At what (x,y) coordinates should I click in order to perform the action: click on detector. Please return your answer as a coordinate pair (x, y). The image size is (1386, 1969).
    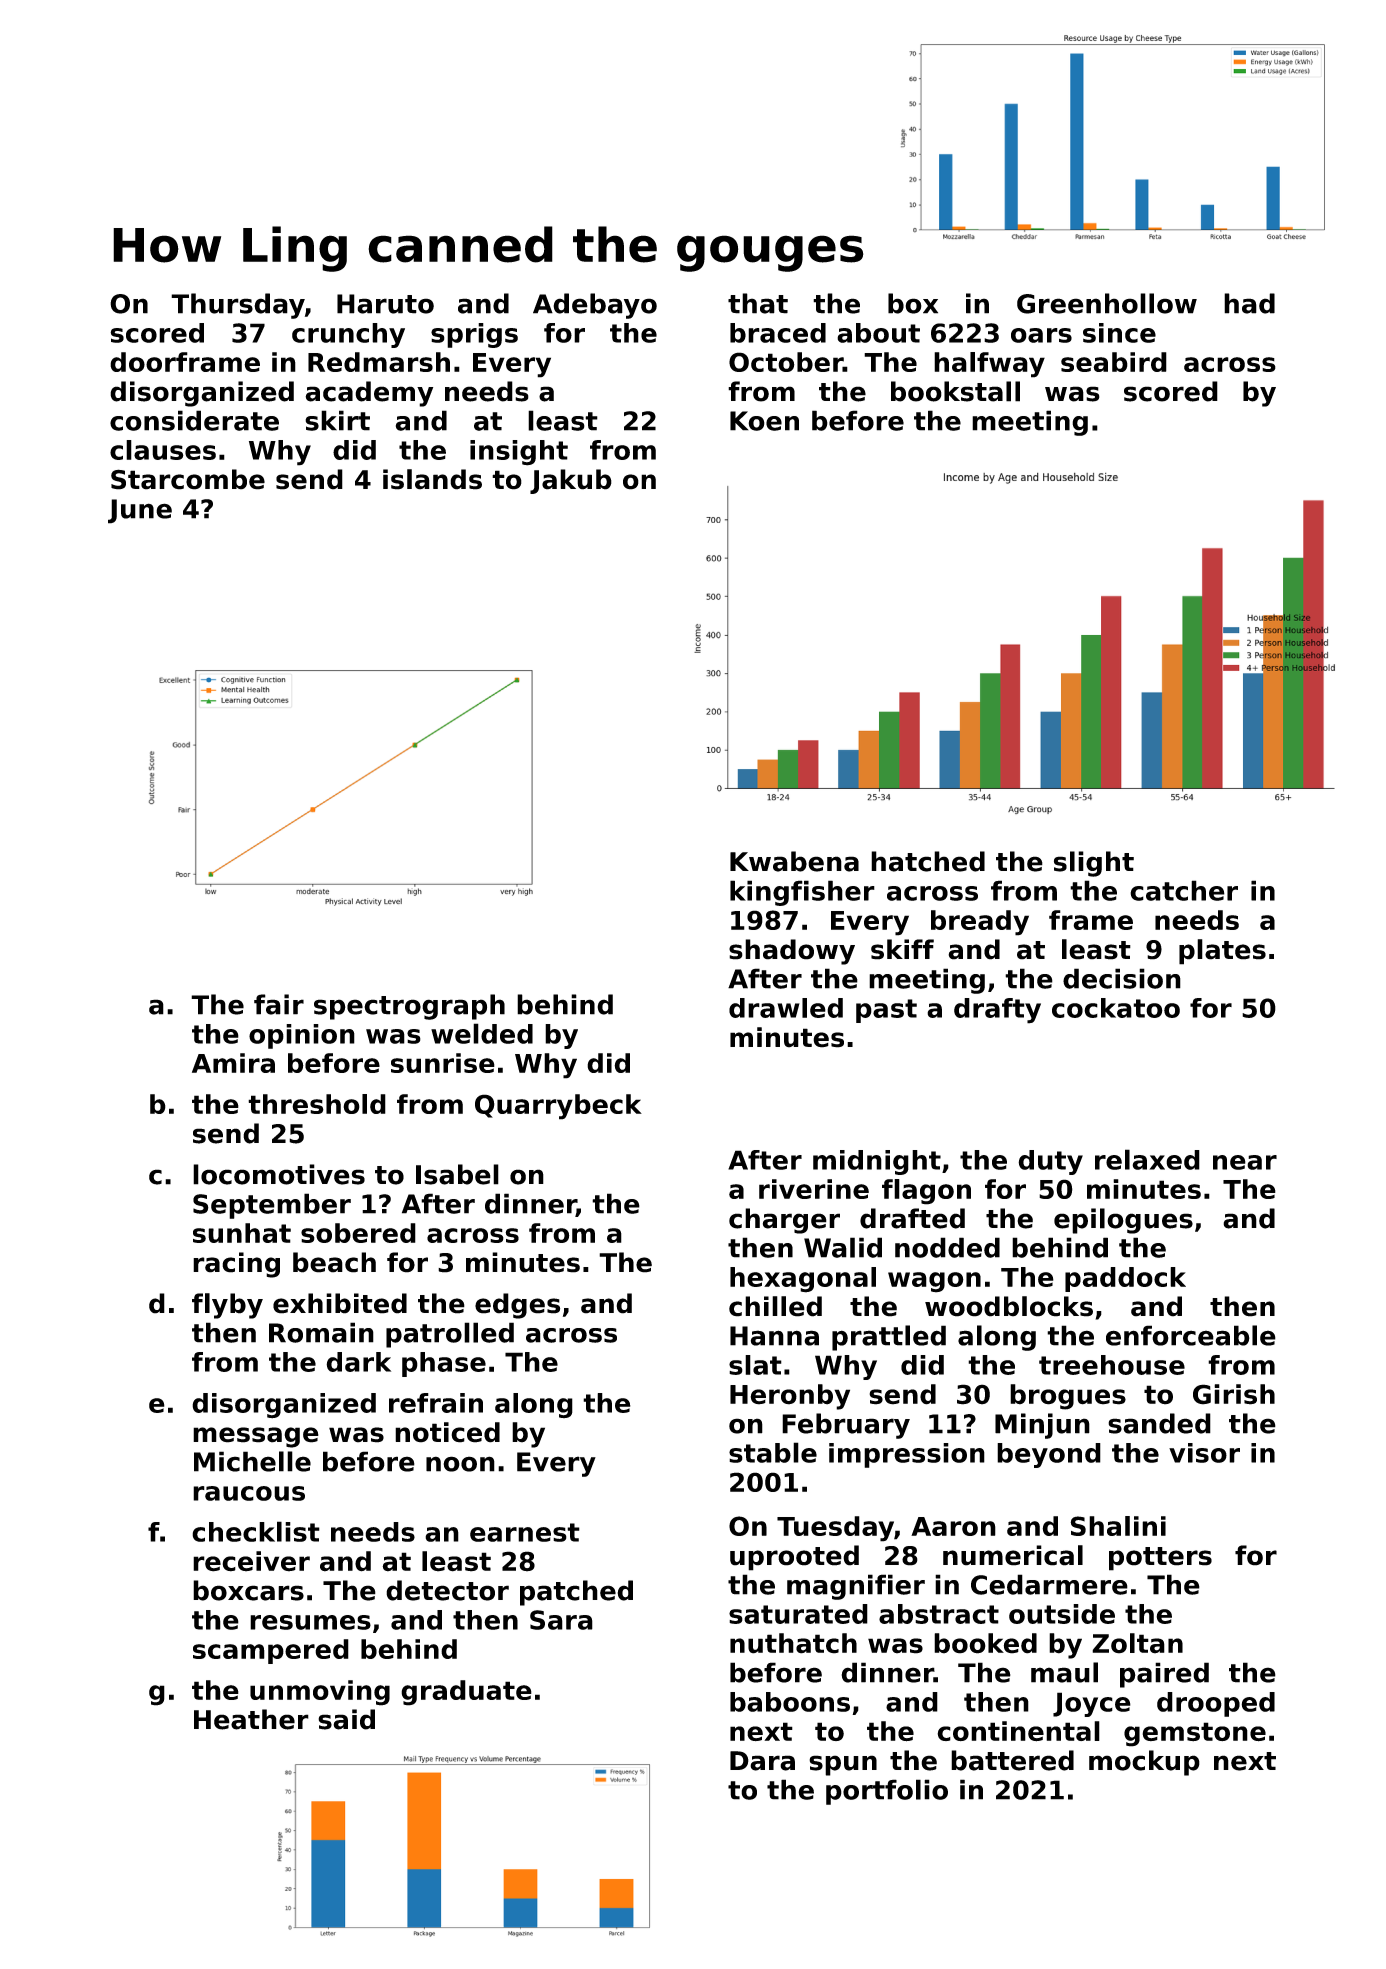
    Looking at the image, I should click on (447, 1590).
